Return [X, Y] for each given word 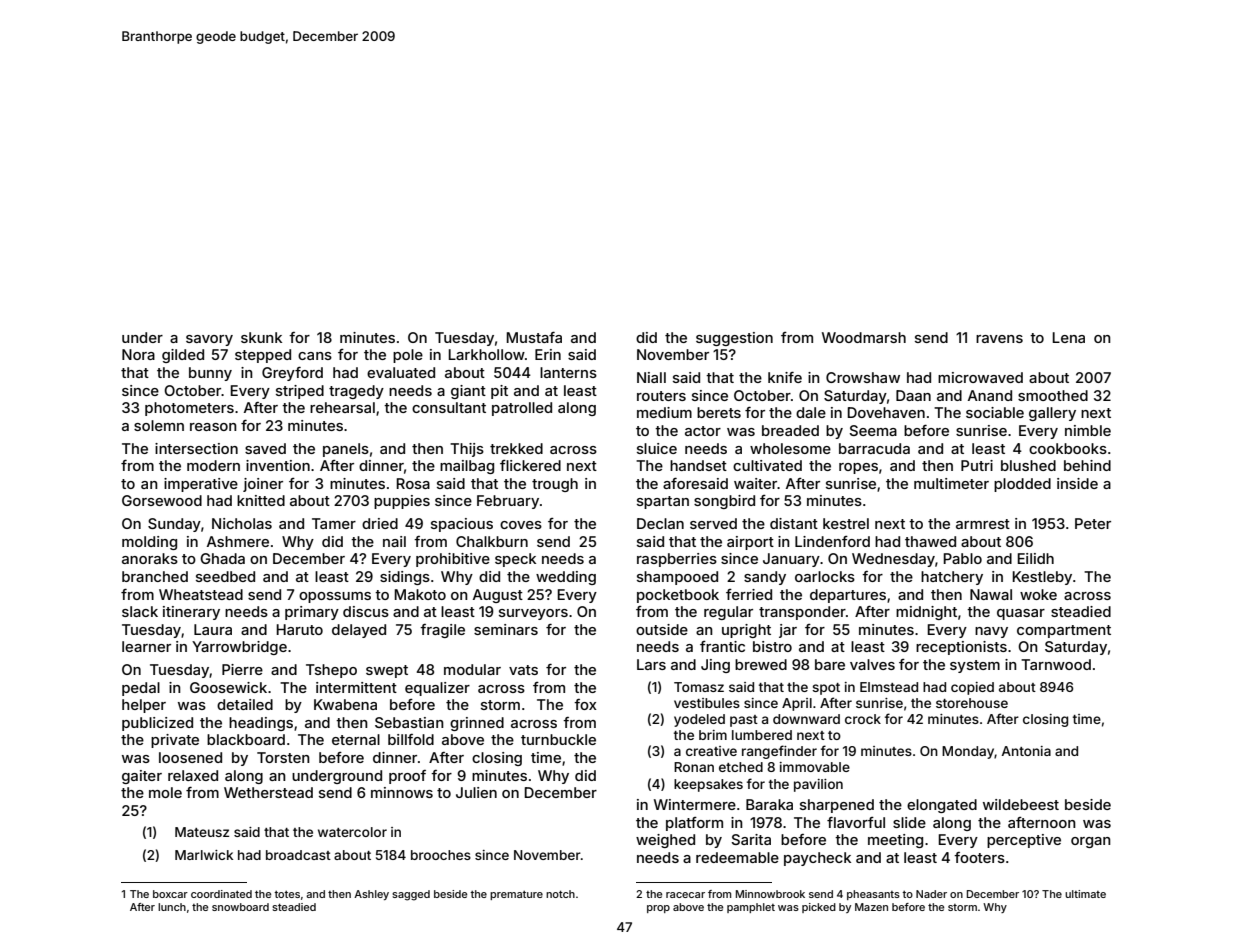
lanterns [568, 372]
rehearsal [342, 407]
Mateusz [202, 832]
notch [560, 894]
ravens [999, 339]
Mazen [871, 907]
